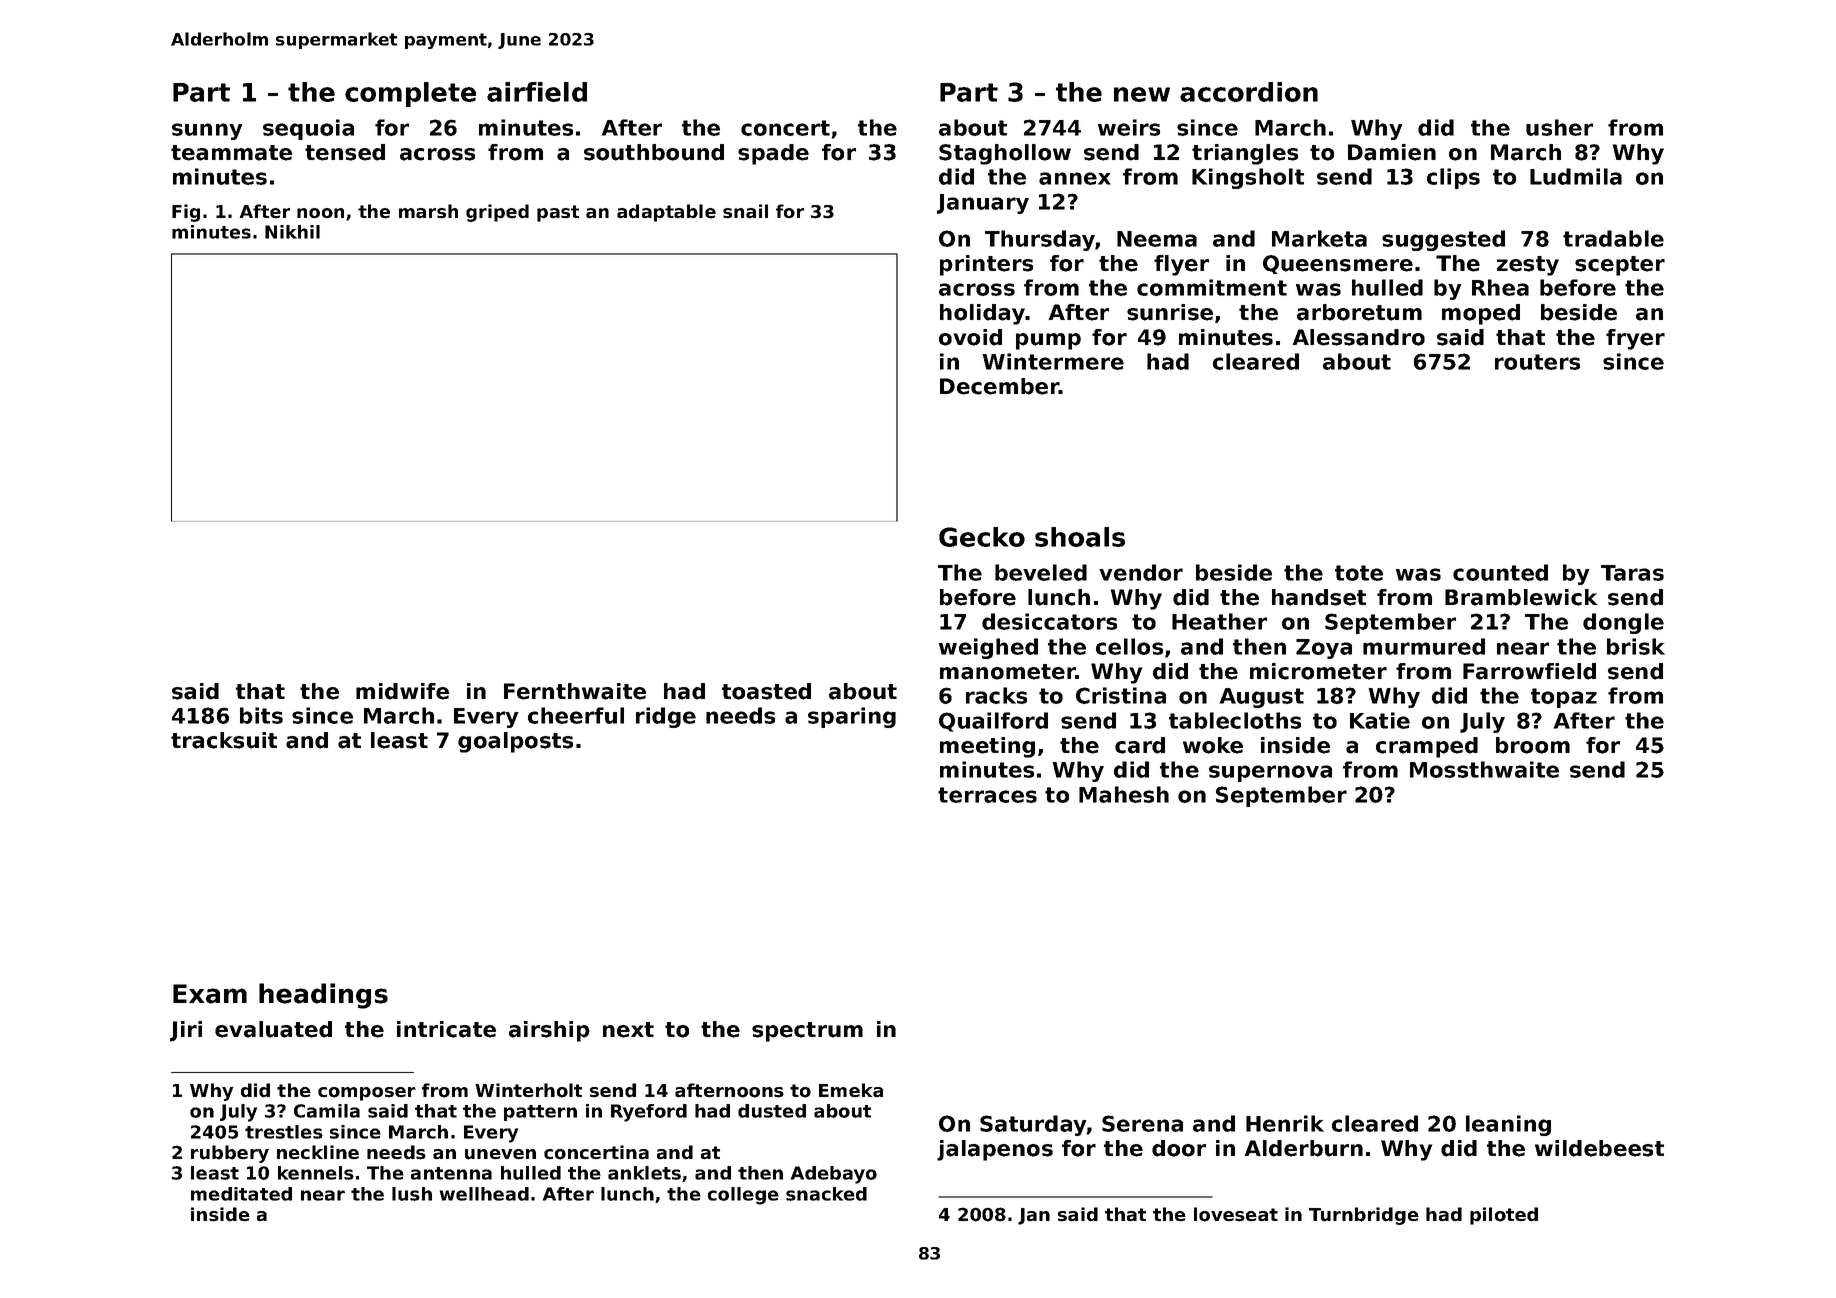 Image resolution: width=1836 pixels, height=1298 pixels. What do you see at coordinates (428, 211) in the page?
I see `marsh` at bounding box center [428, 211].
